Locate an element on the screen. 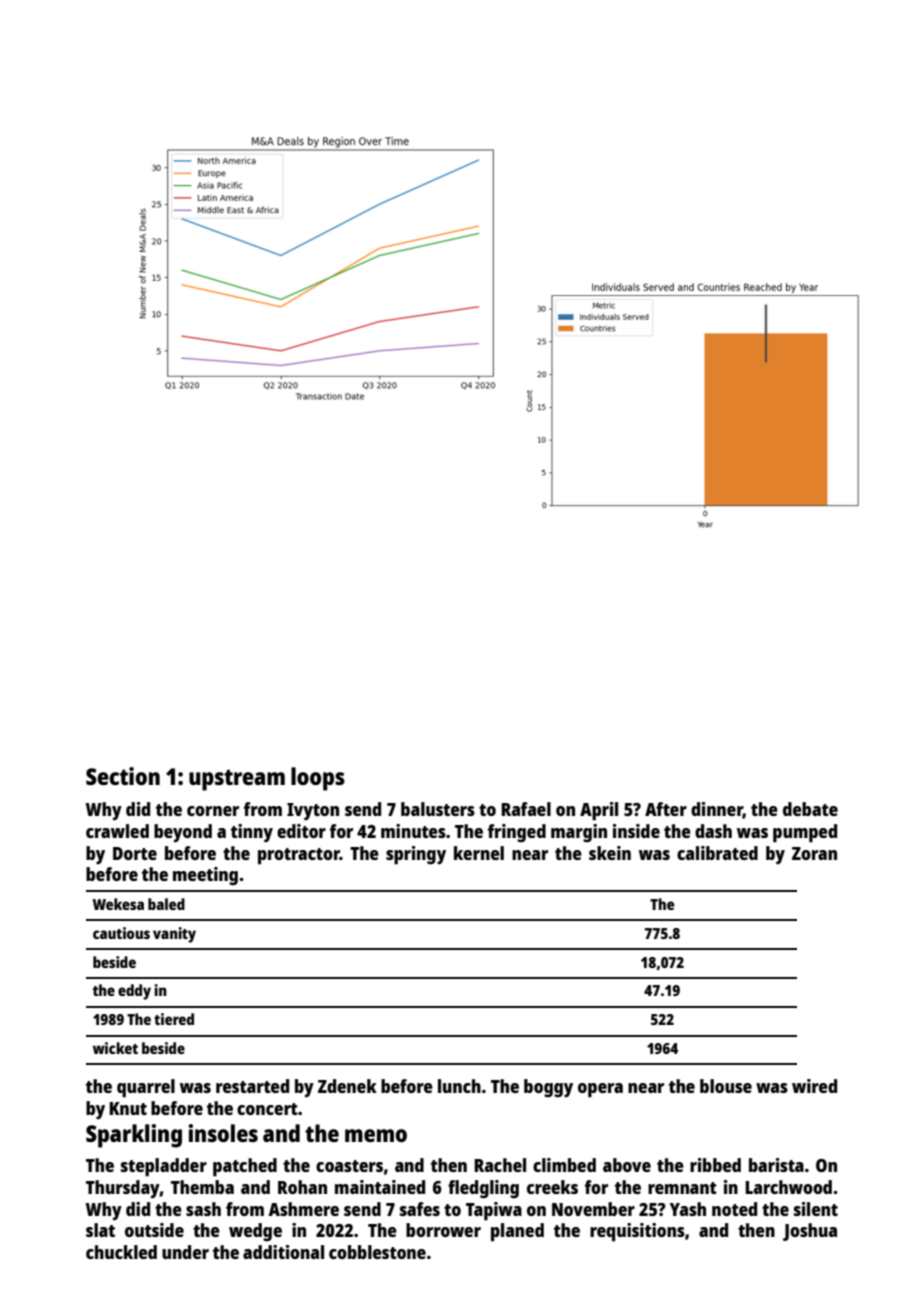  upstream is located at coordinates (237, 780).
